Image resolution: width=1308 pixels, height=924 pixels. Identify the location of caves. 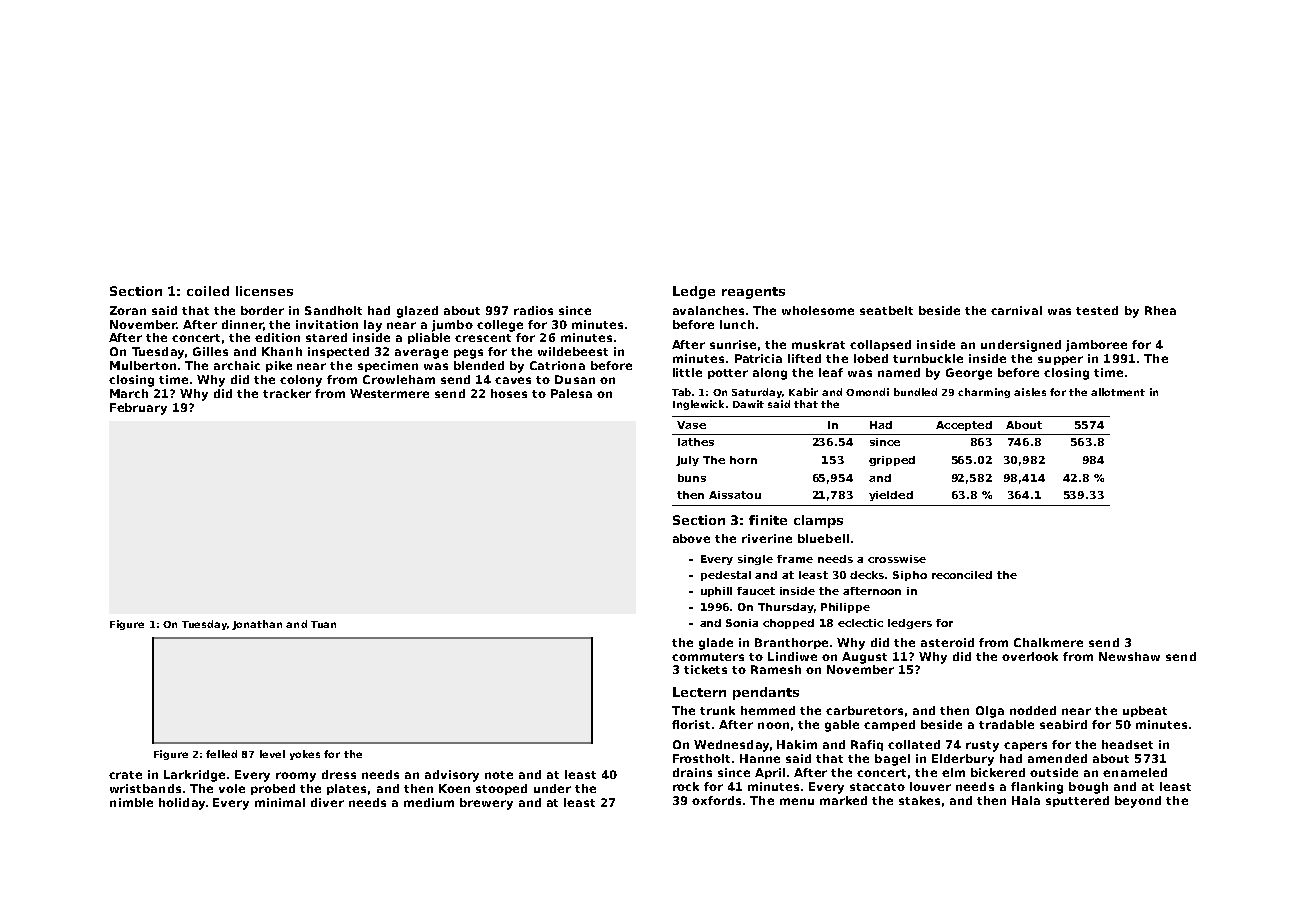
(513, 380).
